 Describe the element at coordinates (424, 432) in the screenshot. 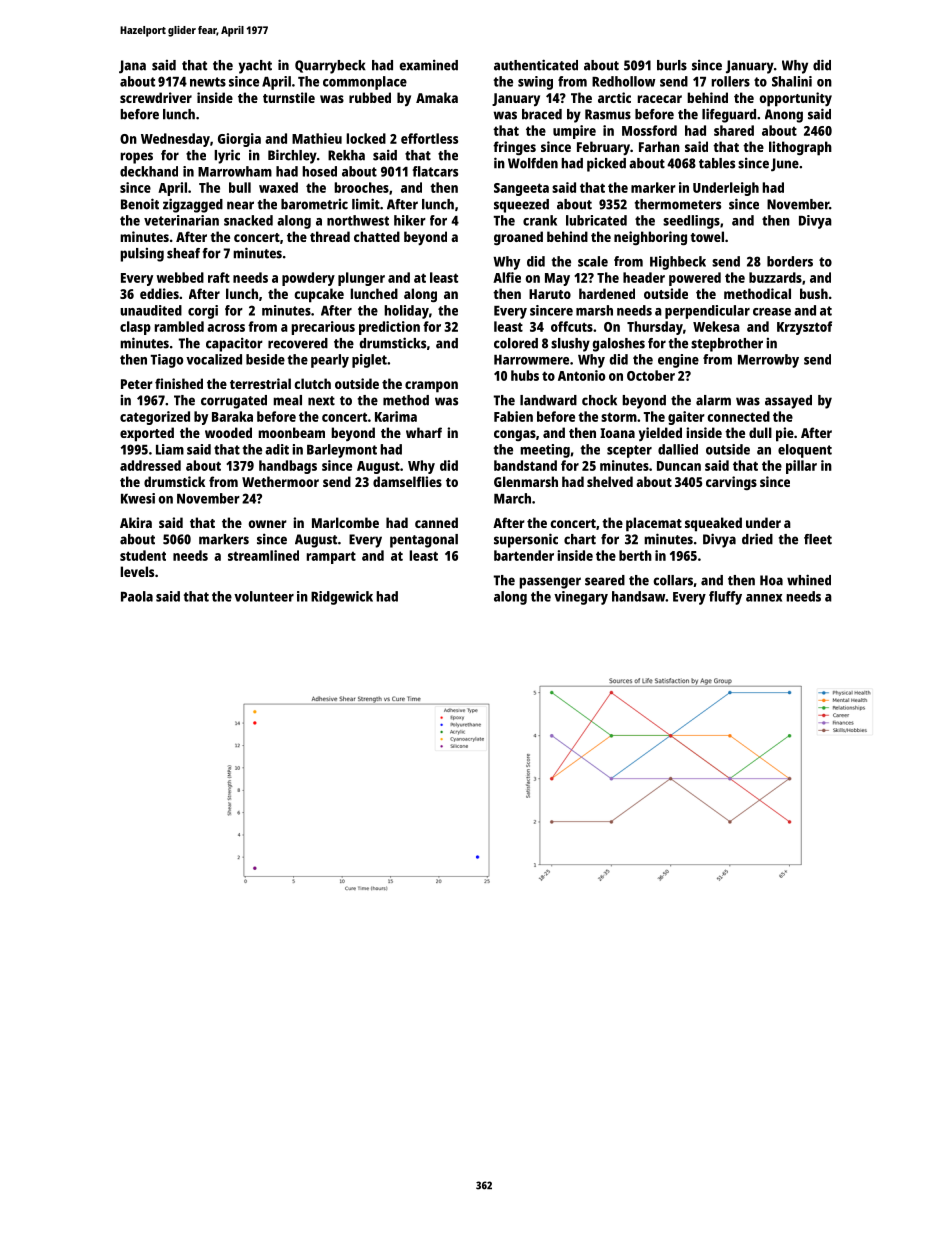

I see `wharf` at that location.
